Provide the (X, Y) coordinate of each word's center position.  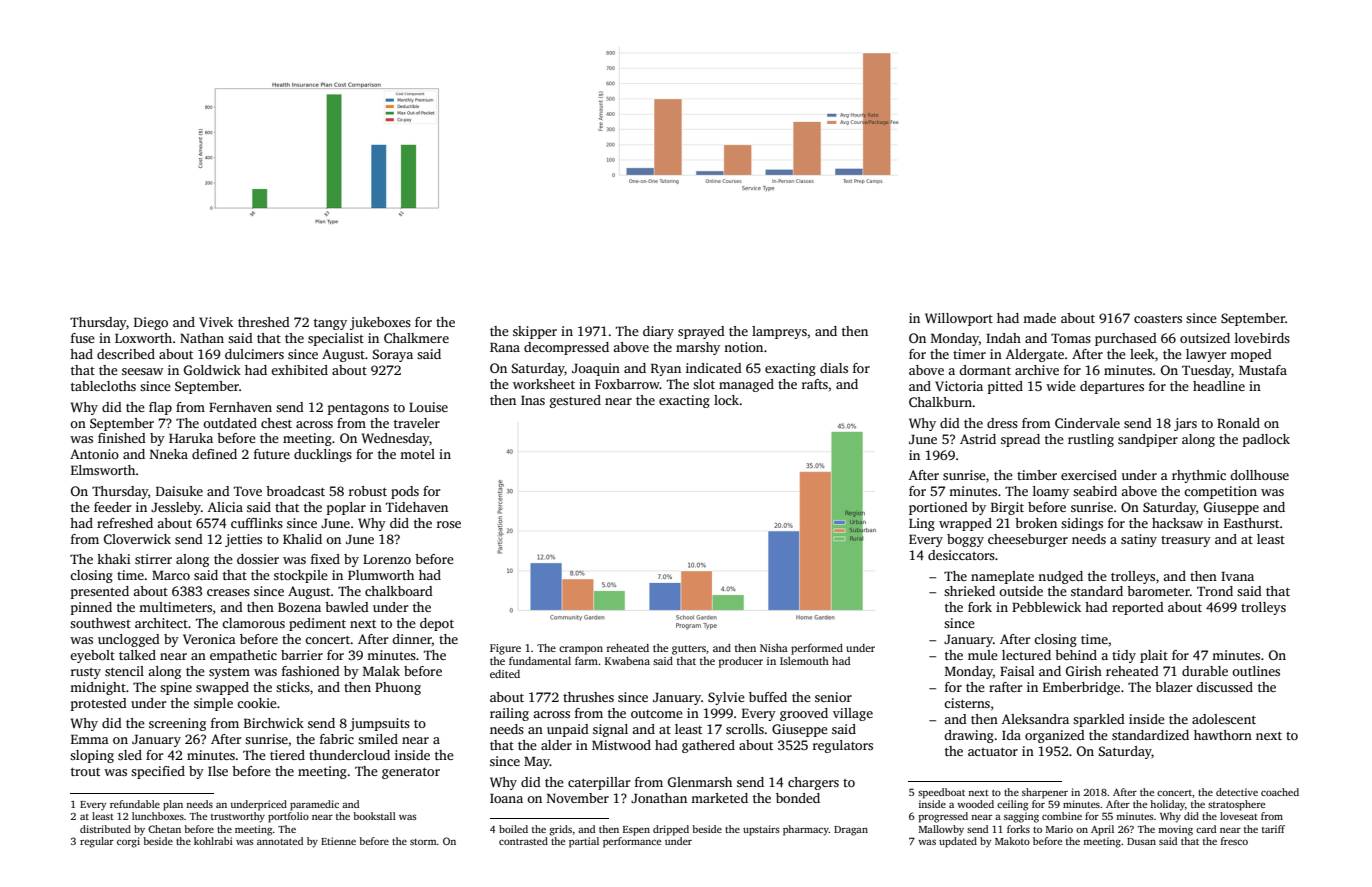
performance (632, 842)
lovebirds (1262, 338)
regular (97, 842)
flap (160, 408)
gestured (575, 401)
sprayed (701, 332)
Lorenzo (387, 559)
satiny (1139, 540)
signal (610, 730)
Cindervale (1087, 423)
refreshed (125, 523)
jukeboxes (380, 323)
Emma (90, 739)
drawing (969, 736)
